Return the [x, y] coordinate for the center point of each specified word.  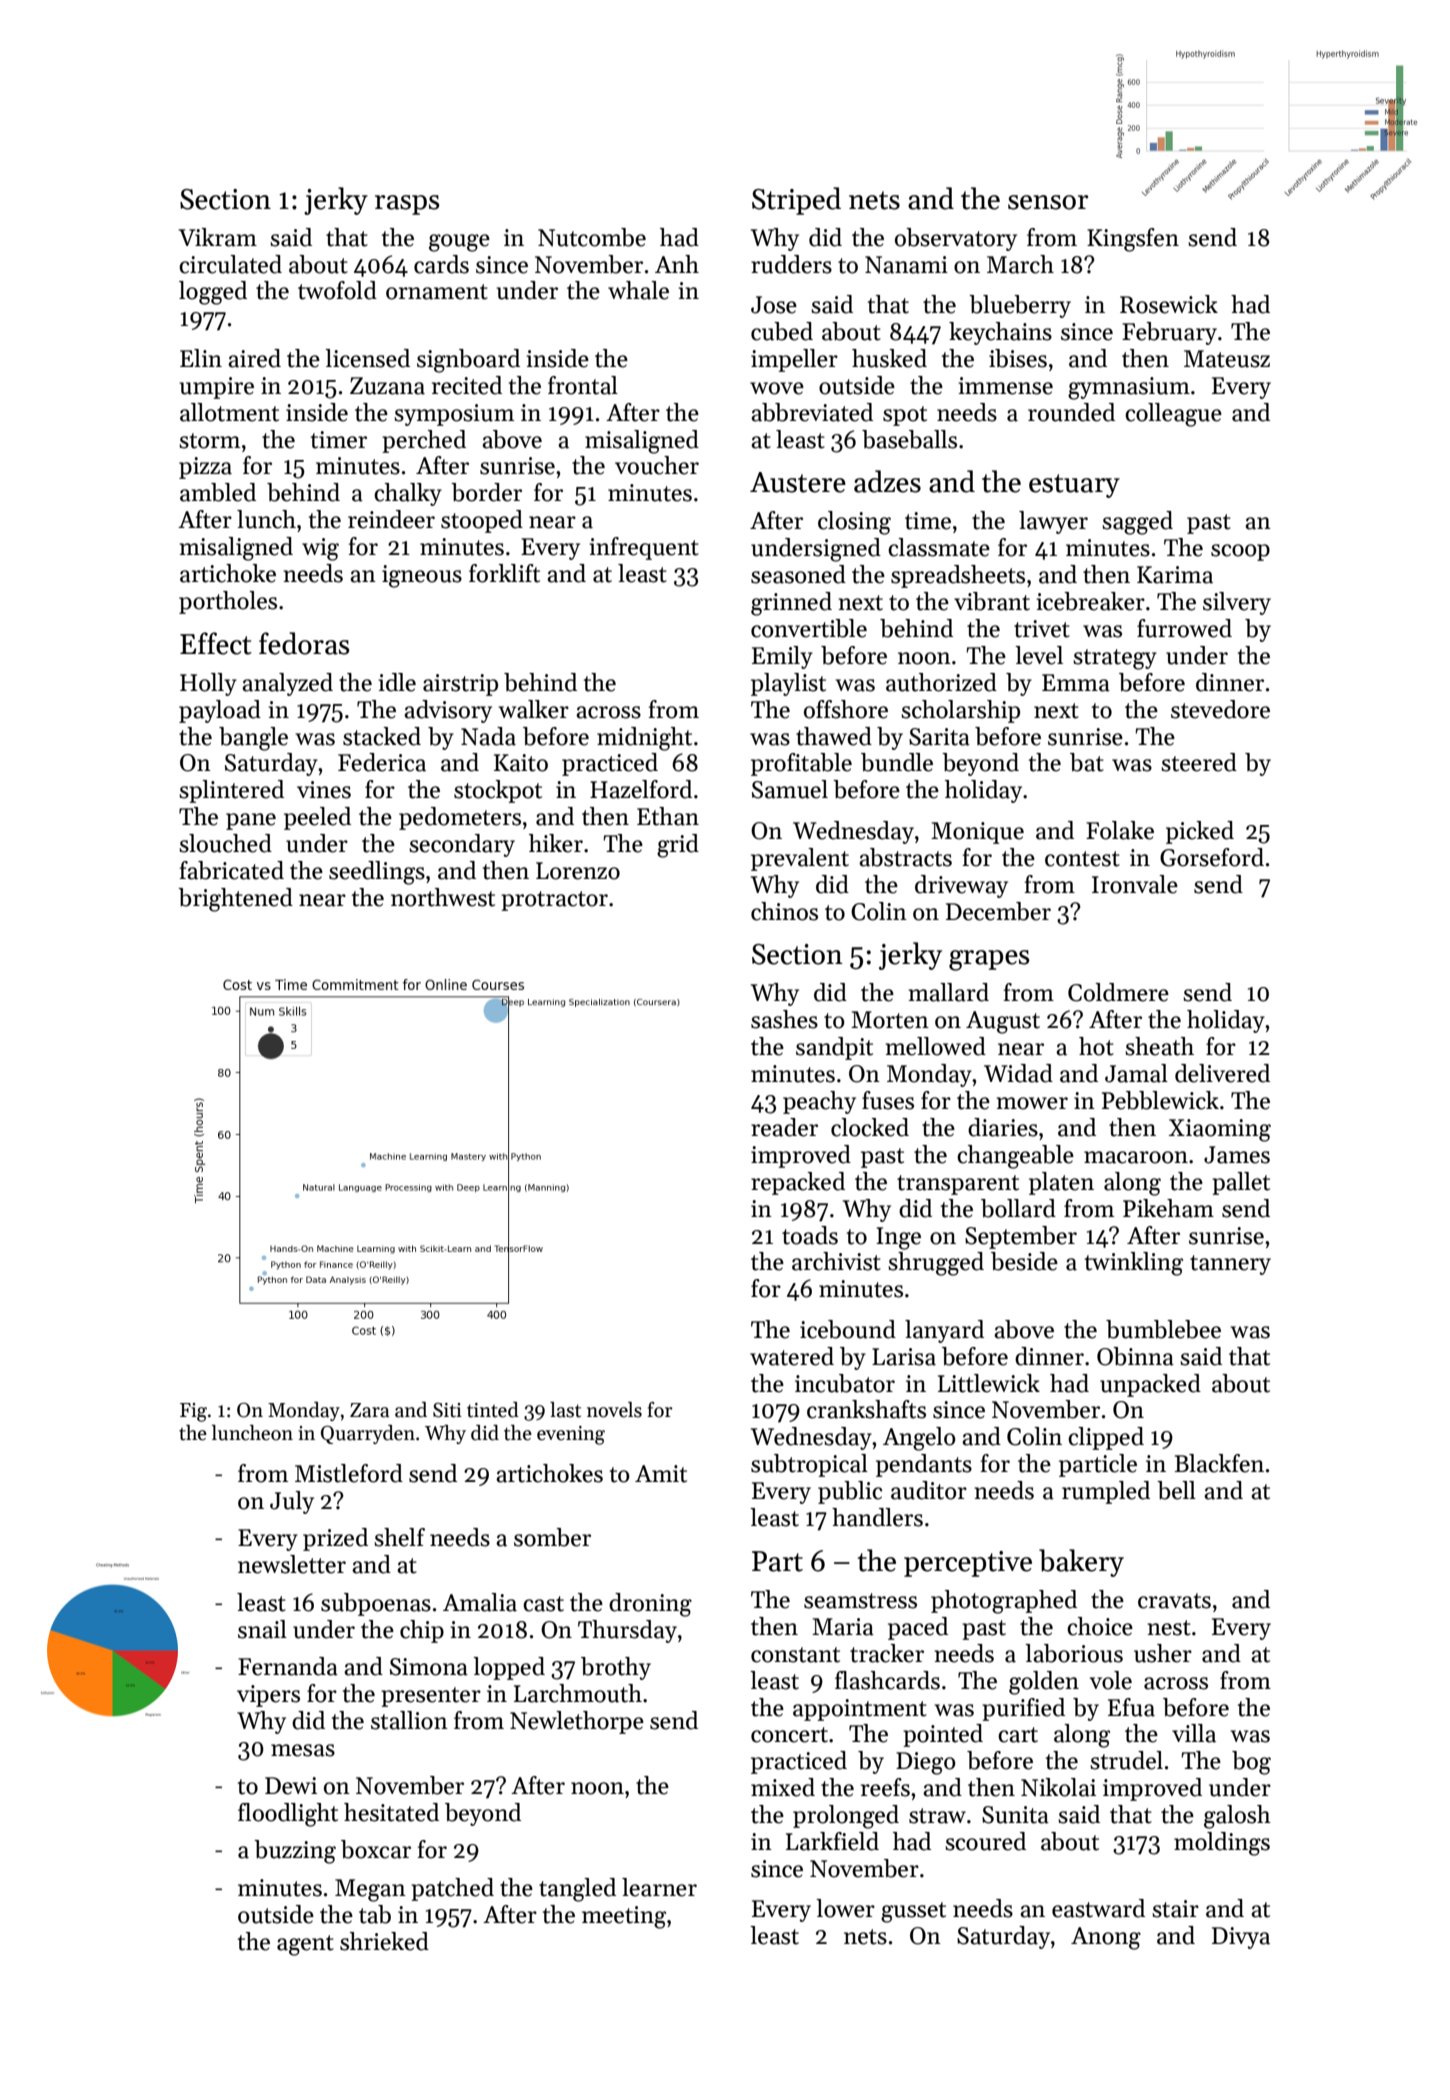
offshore [846, 709]
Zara [369, 1410]
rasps [407, 205]
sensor [1048, 202]
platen [1061, 1183]
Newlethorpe [577, 1722]
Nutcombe [592, 237]
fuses [888, 1100]
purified [1023, 1709]
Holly [208, 684]
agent [305, 1945]
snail [262, 1629]
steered [1199, 762]
